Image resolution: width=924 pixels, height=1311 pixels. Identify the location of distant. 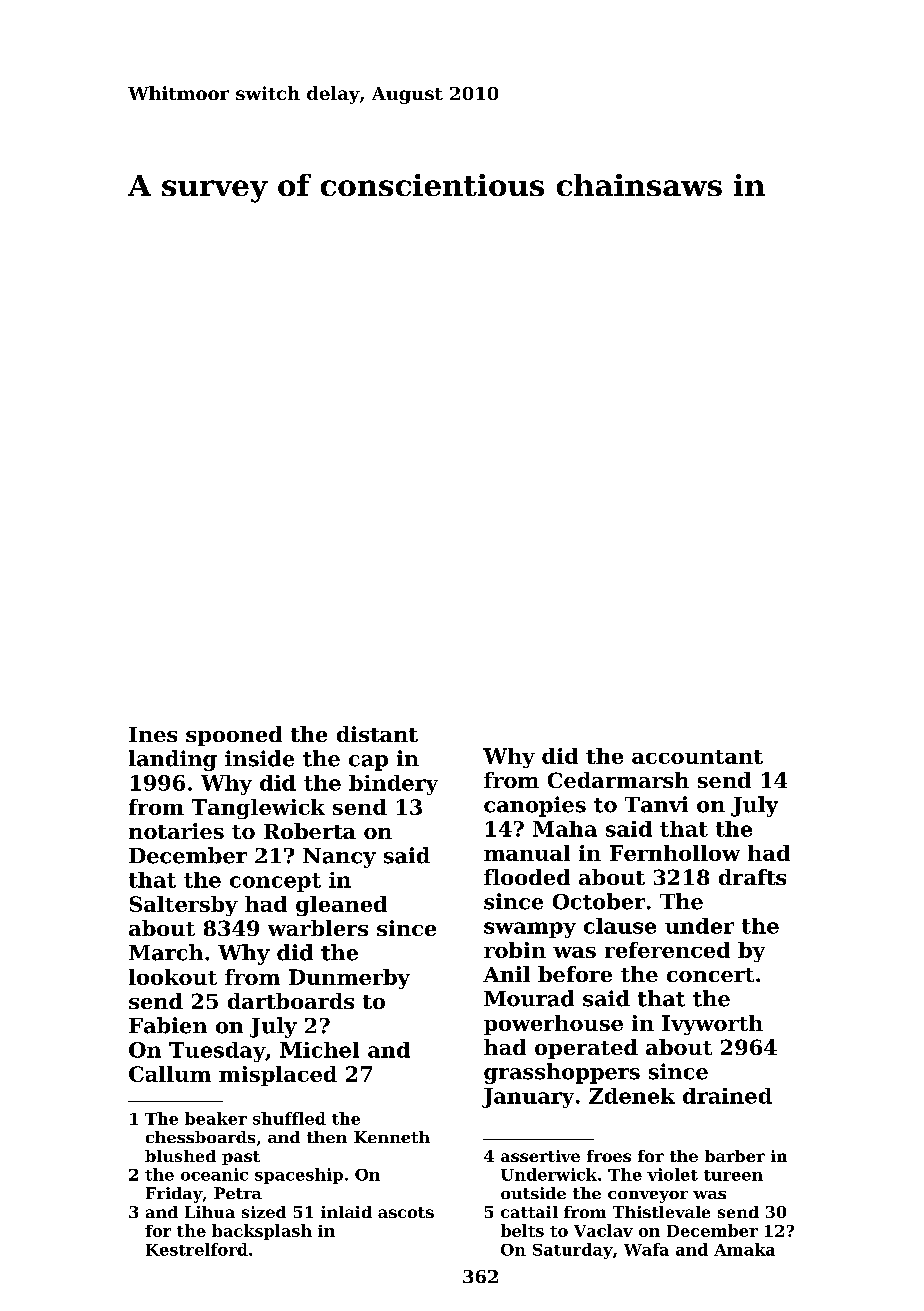
(377, 734).
